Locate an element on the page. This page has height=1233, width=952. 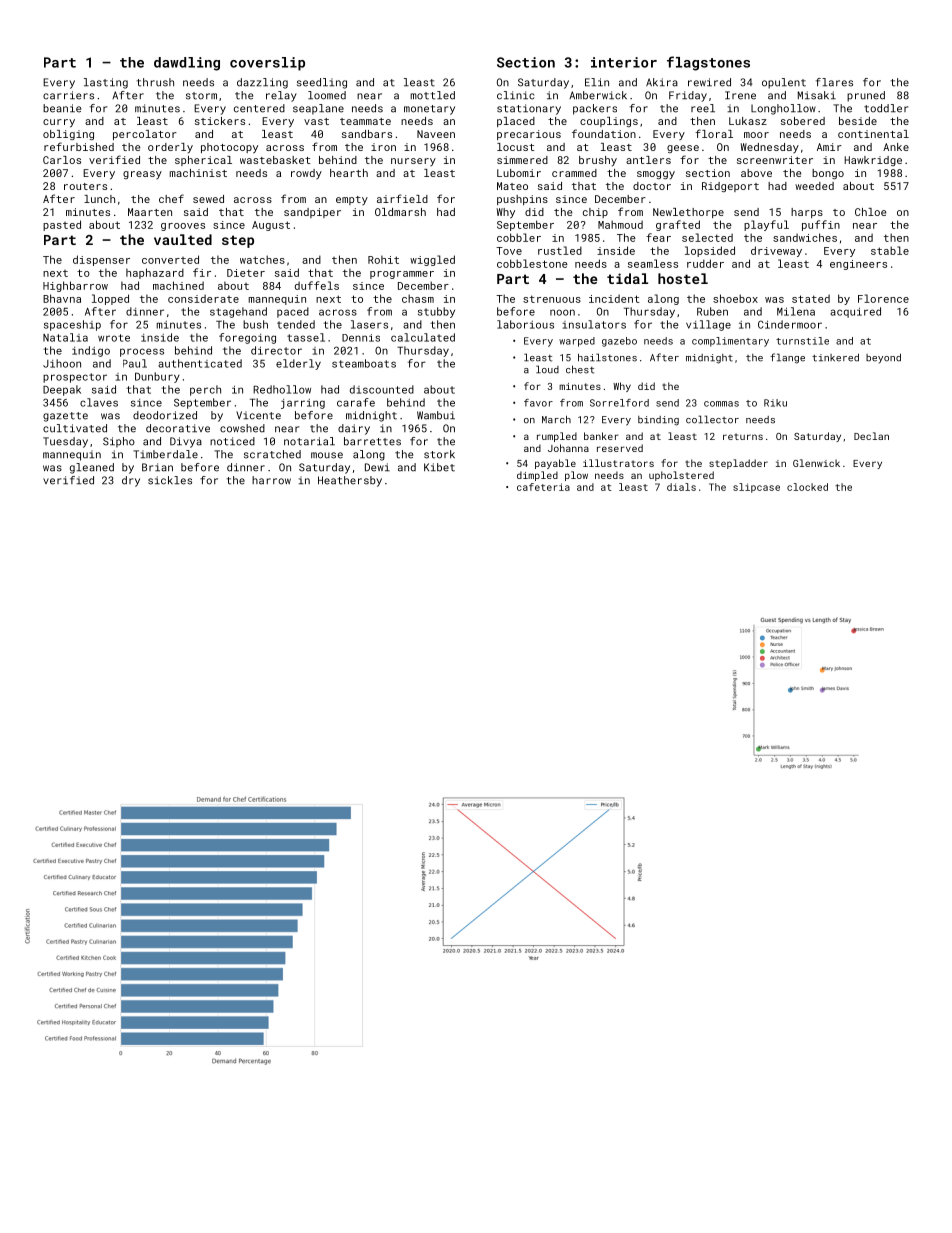
Ruben is located at coordinates (712, 311).
